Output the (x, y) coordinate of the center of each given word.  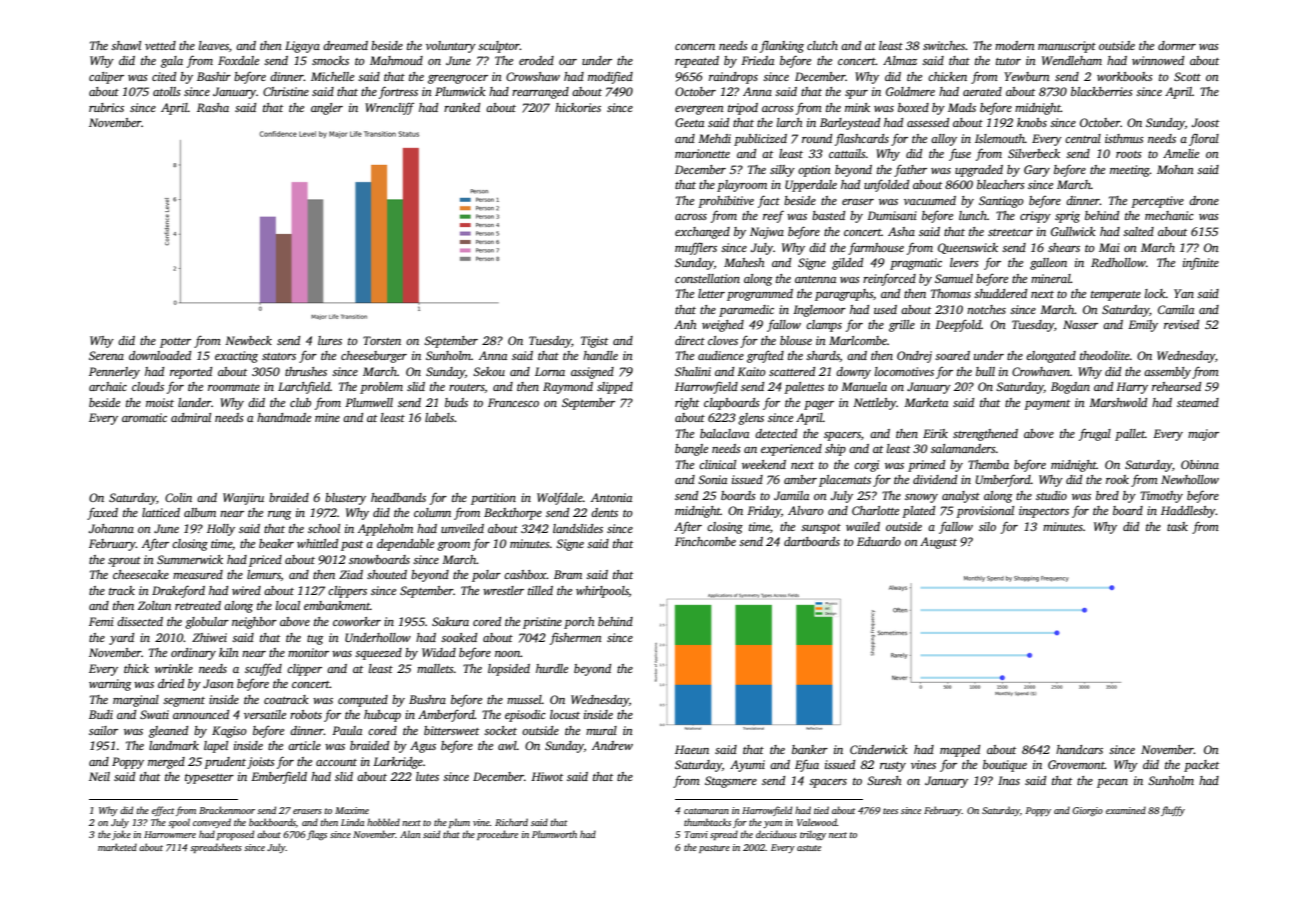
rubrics (106, 107)
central (1083, 138)
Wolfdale (560, 498)
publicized (760, 140)
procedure (497, 835)
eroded (536, 60)
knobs (1032, 122)
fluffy (1173, 811)
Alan (410, 834)
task (1177, 526)
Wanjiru (243, 499)
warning (110, 685)
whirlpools (602, 592)
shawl (126, 45)
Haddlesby (1188, 512)
